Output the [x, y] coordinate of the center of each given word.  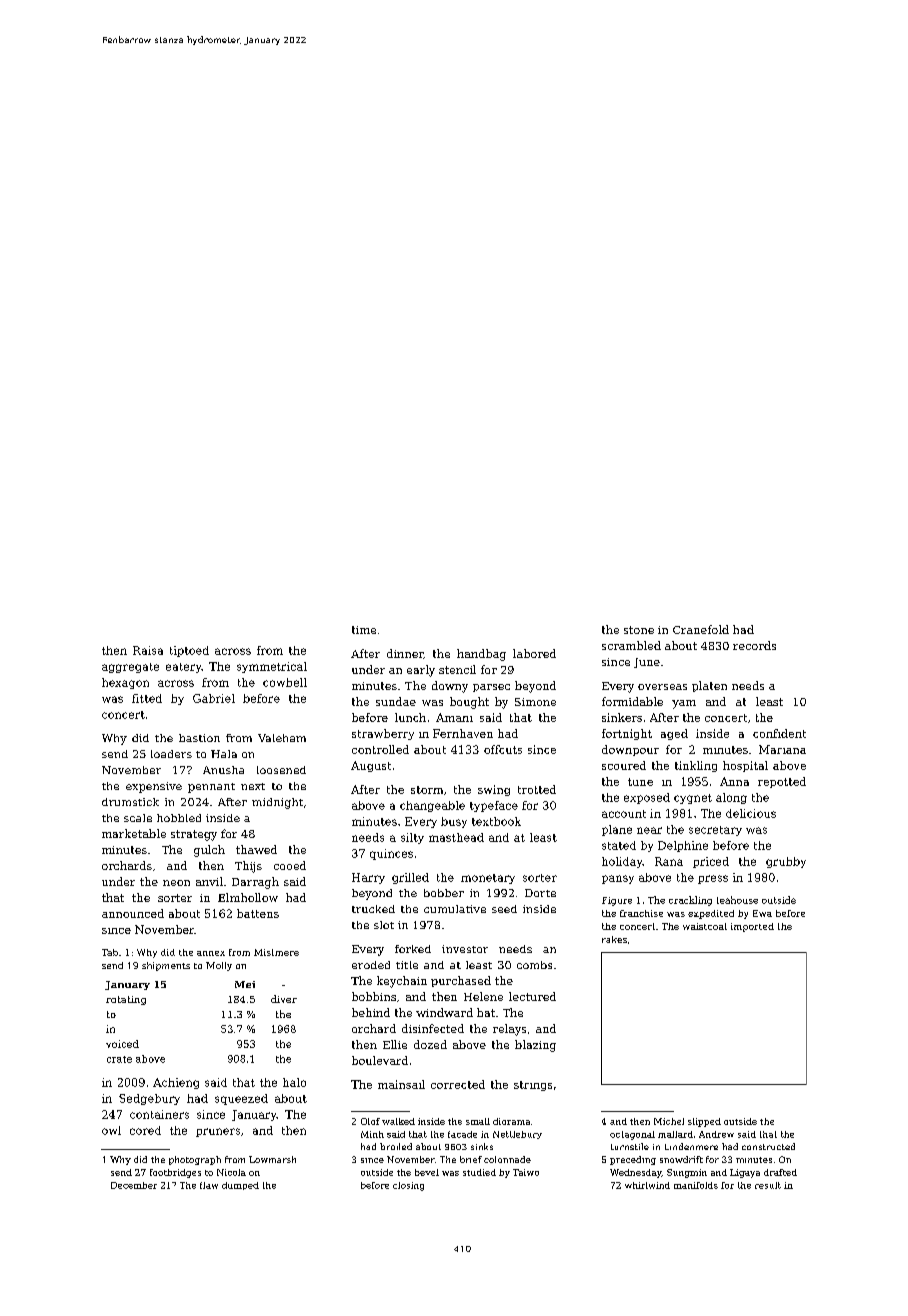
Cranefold [701, 629]
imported [752, 927]
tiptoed [189, 651]
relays [509, 1030]
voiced [122, 1044]
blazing [535, 1046]
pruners [218, 1132]
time [364, 630]
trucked [373, 909]
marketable [134, 833]
